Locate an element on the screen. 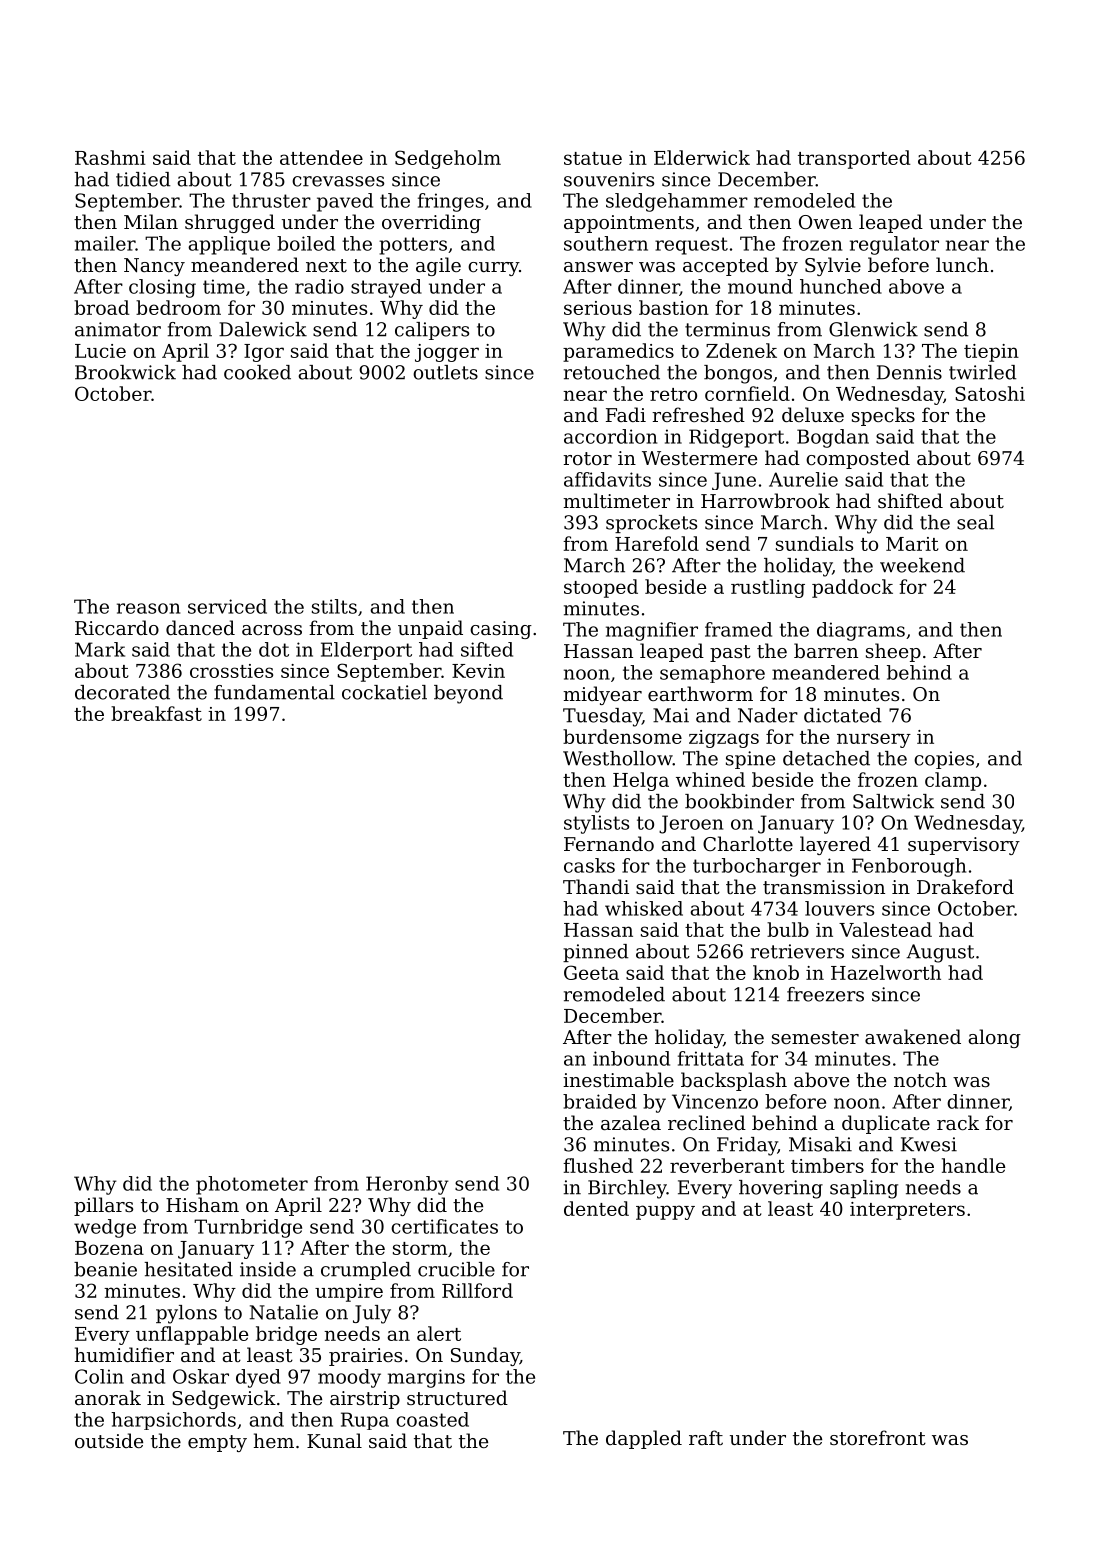  Fenborough is located at coordinates (909, 867).
